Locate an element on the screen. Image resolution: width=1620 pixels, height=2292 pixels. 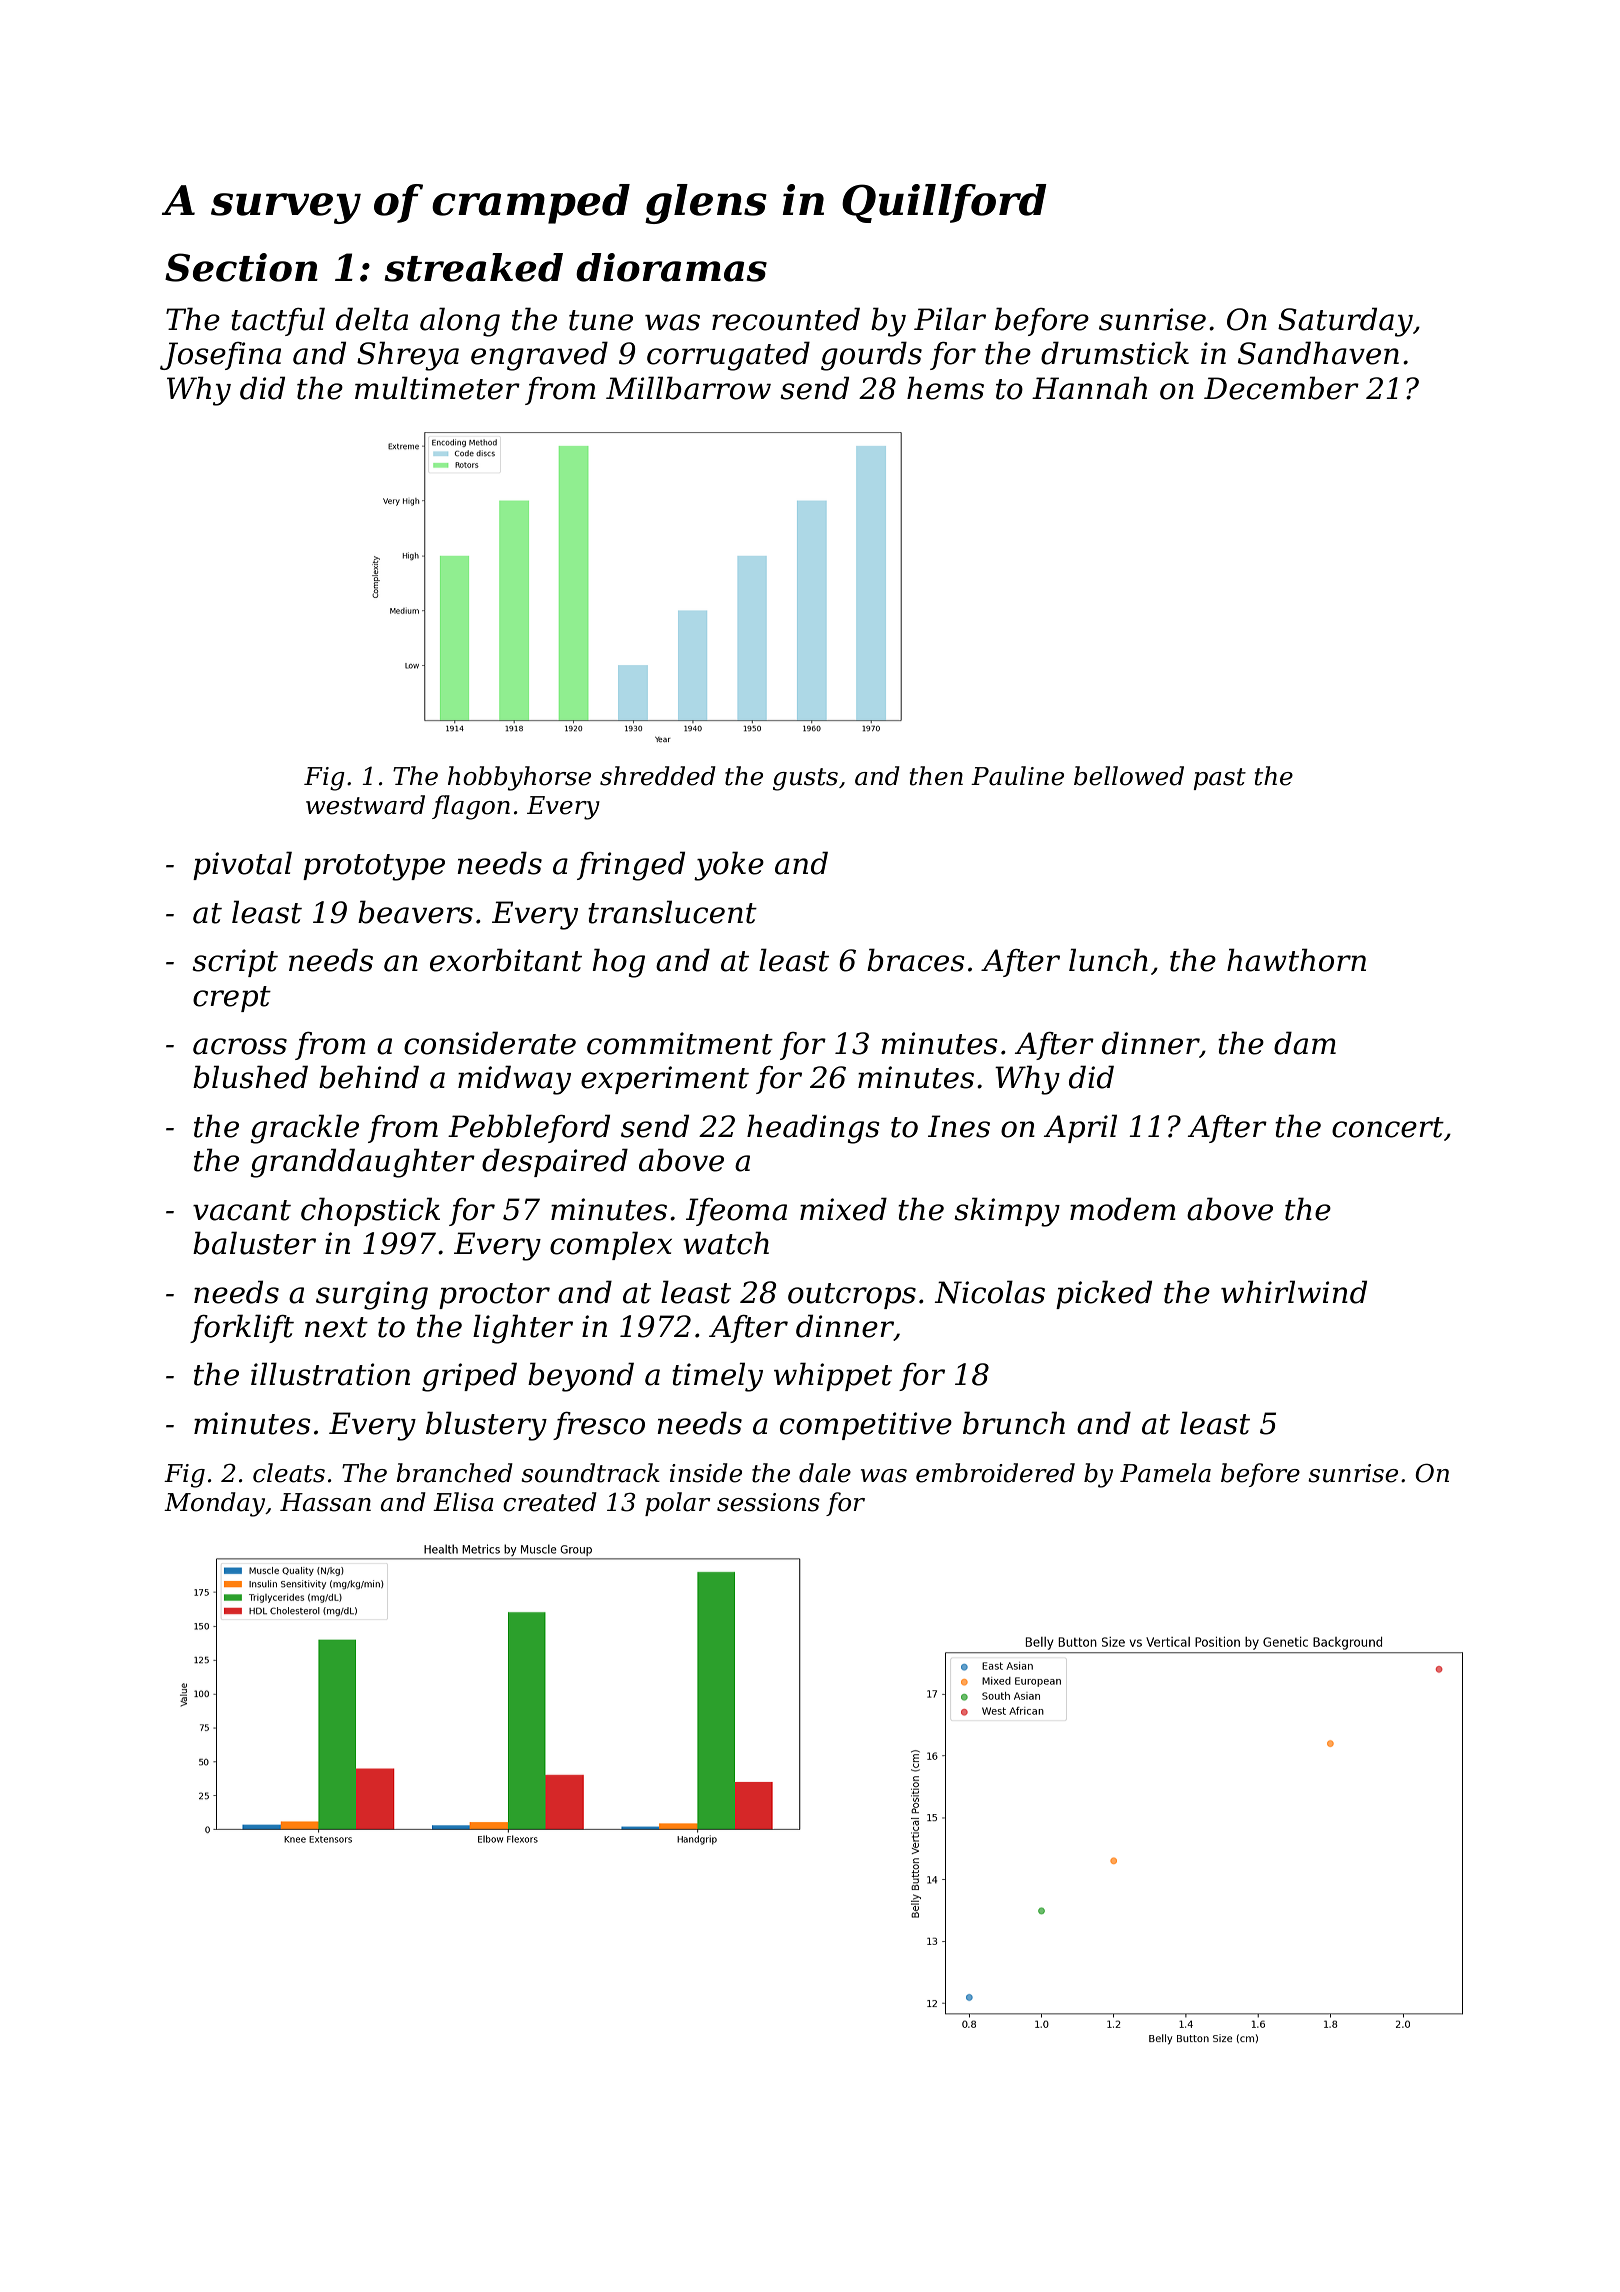
whirlwind is located at coordinates (1294, 1292).
